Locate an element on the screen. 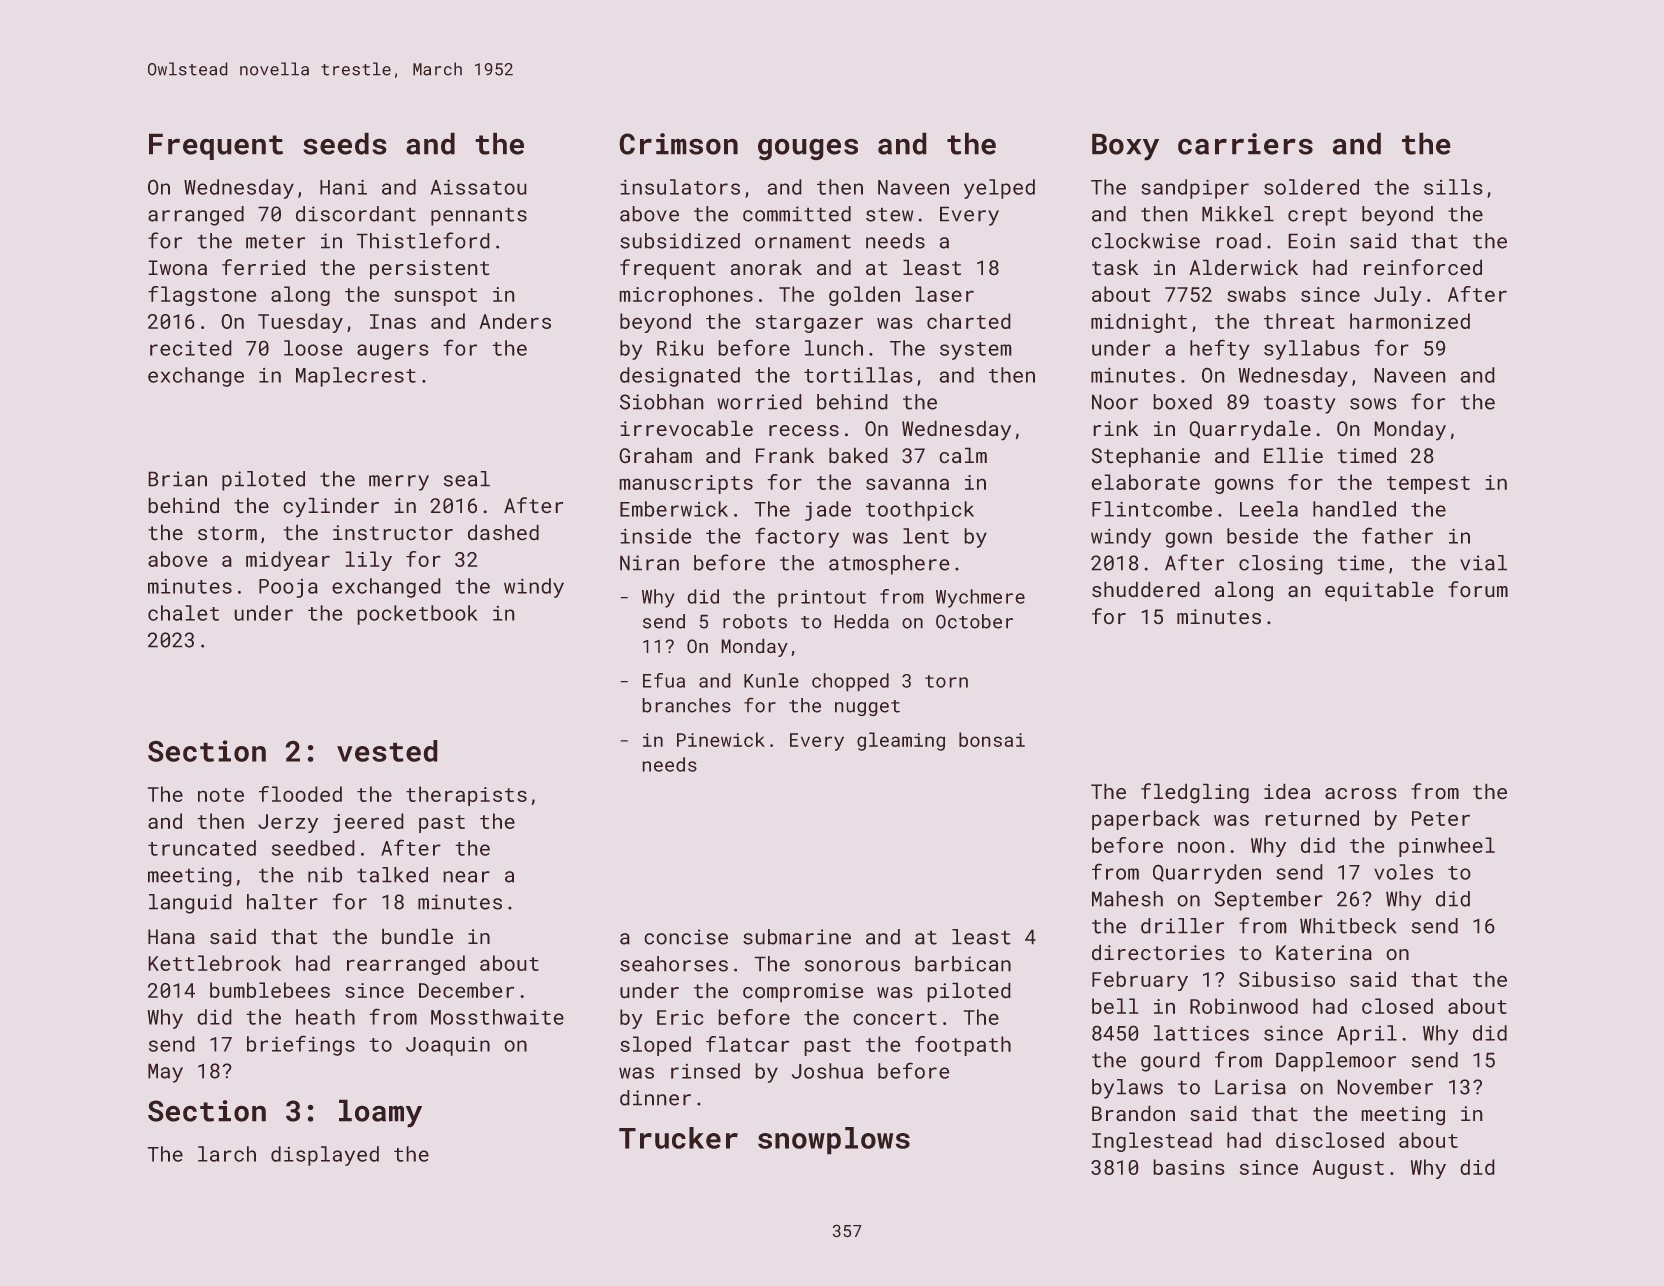 The image size is (1664, 1286). Mahesh is located at coordinates (1127, 899).
